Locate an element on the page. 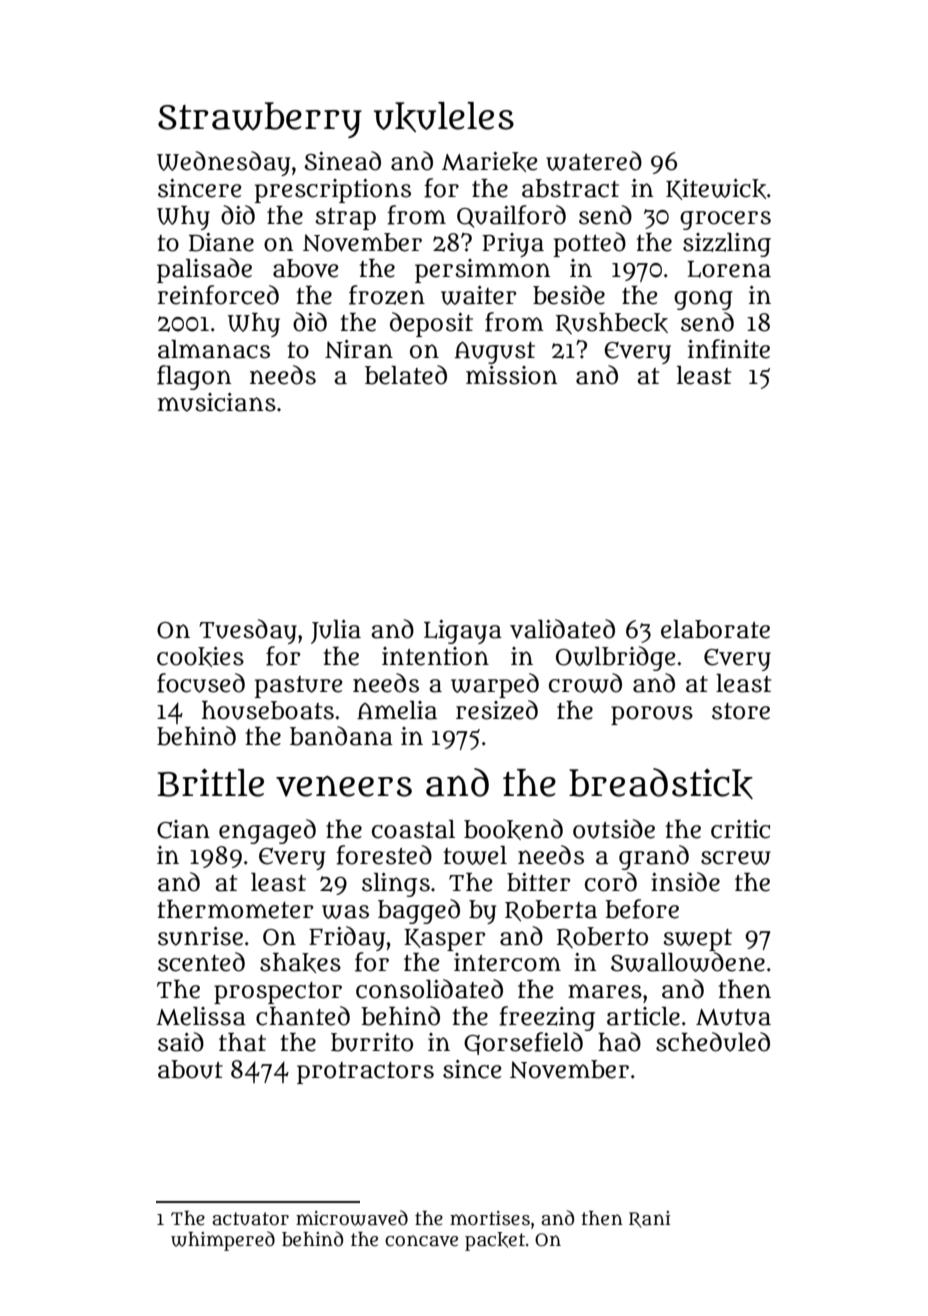 This image has height=1316, width=928. beside is located at coordinates (569, 295).
